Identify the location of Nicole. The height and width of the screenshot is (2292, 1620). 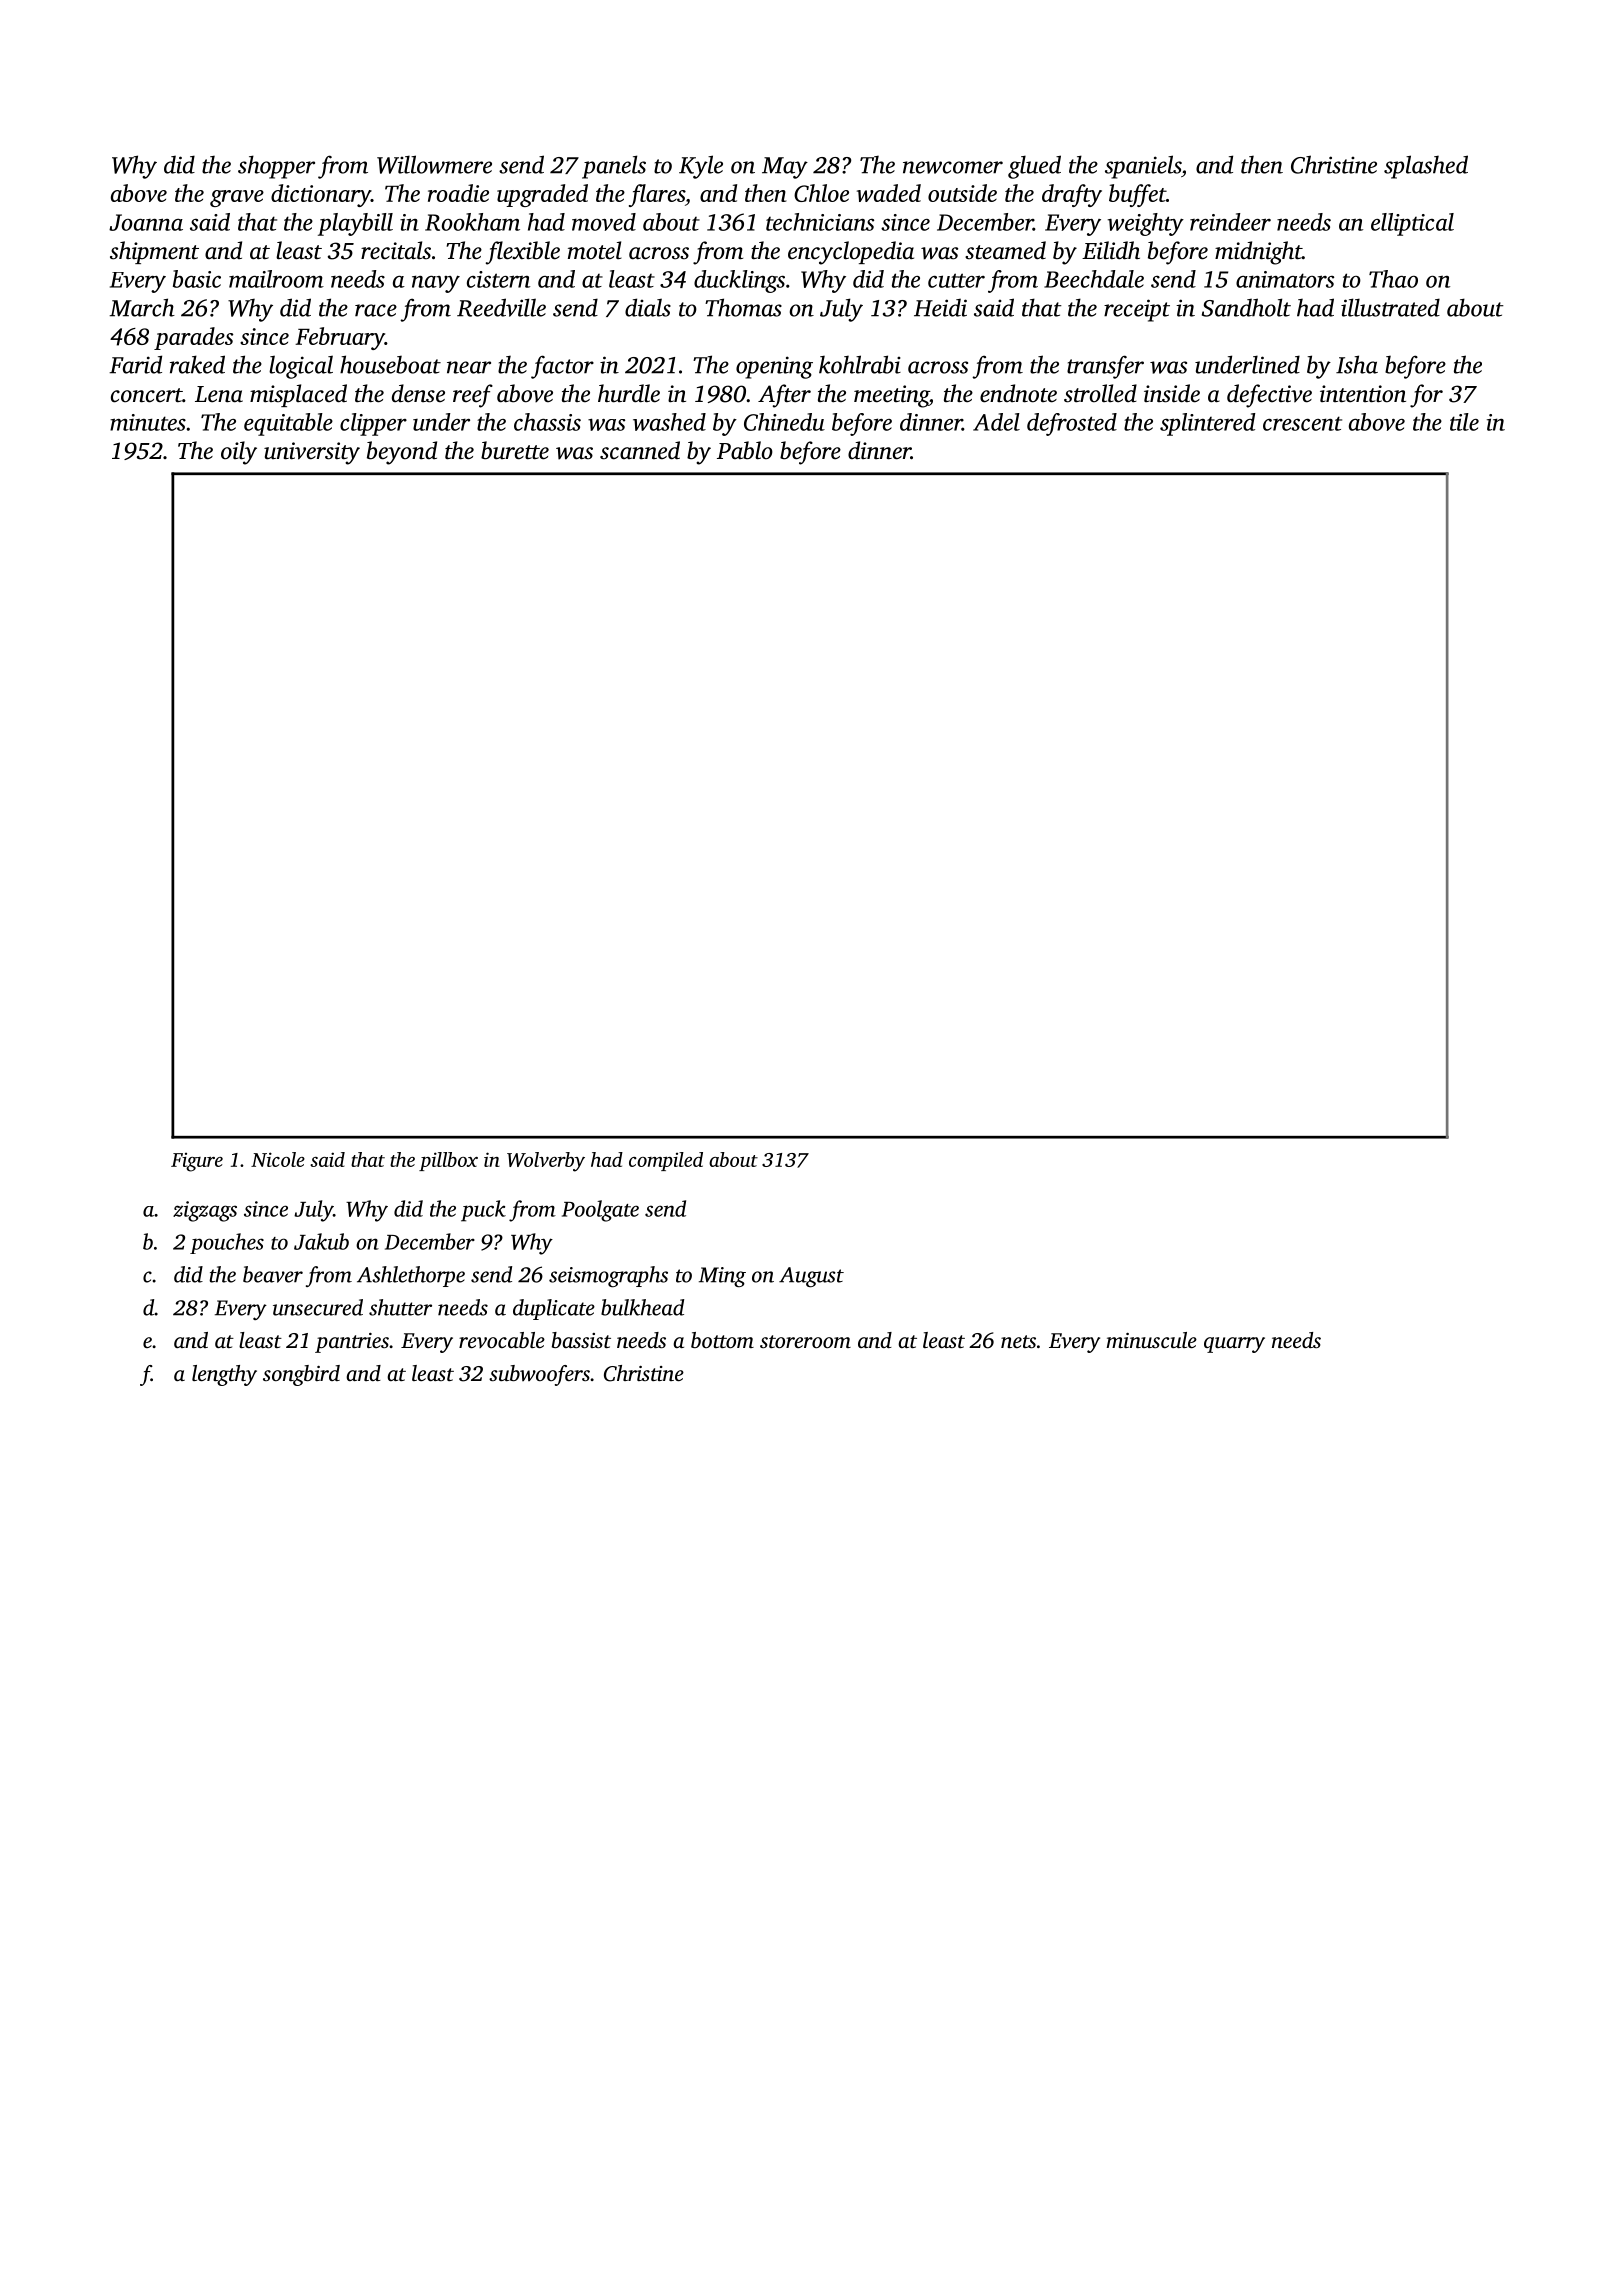
(278, 1159).
